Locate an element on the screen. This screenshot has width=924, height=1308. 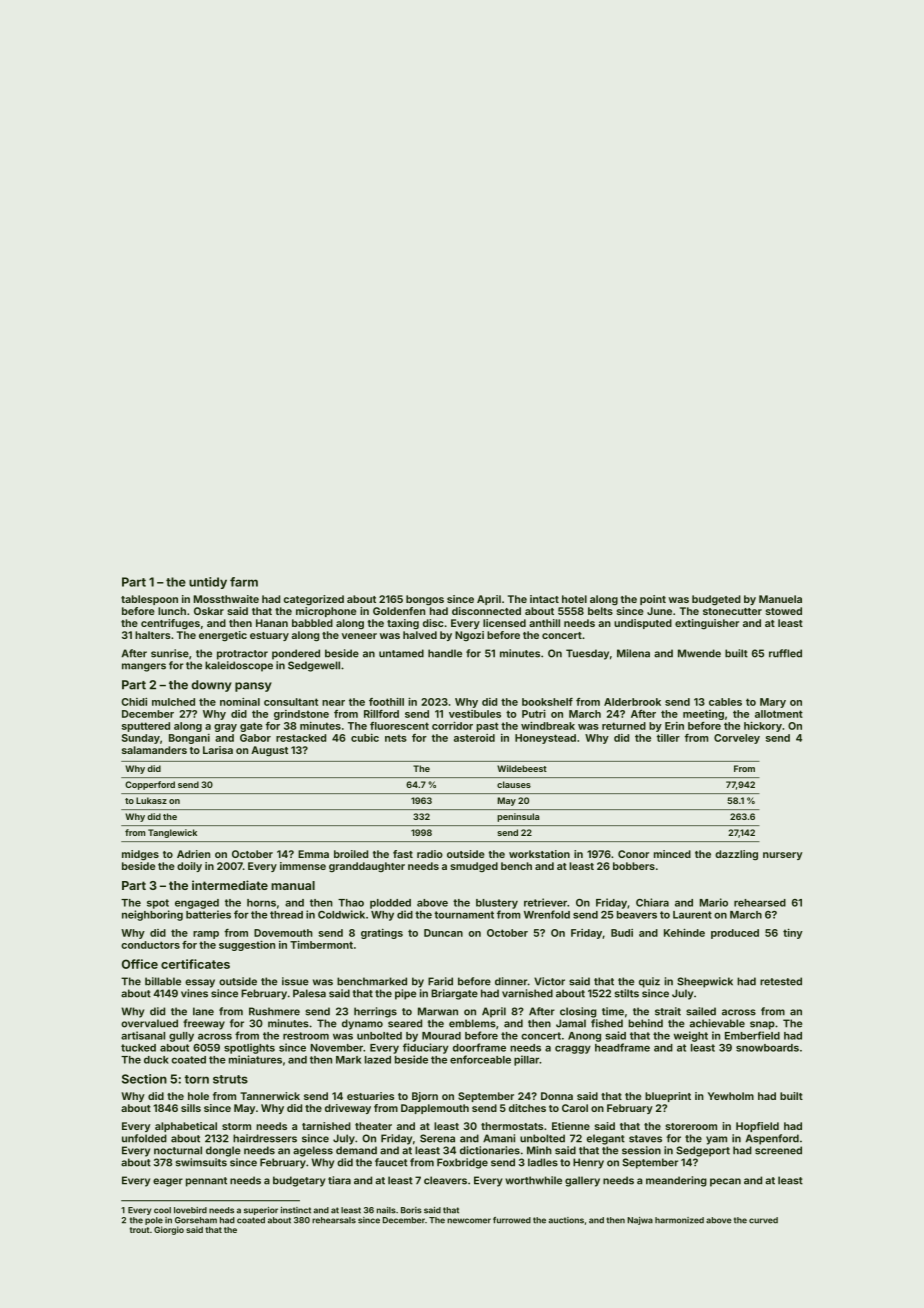
budgeted is located at coordinates (716, 600).
